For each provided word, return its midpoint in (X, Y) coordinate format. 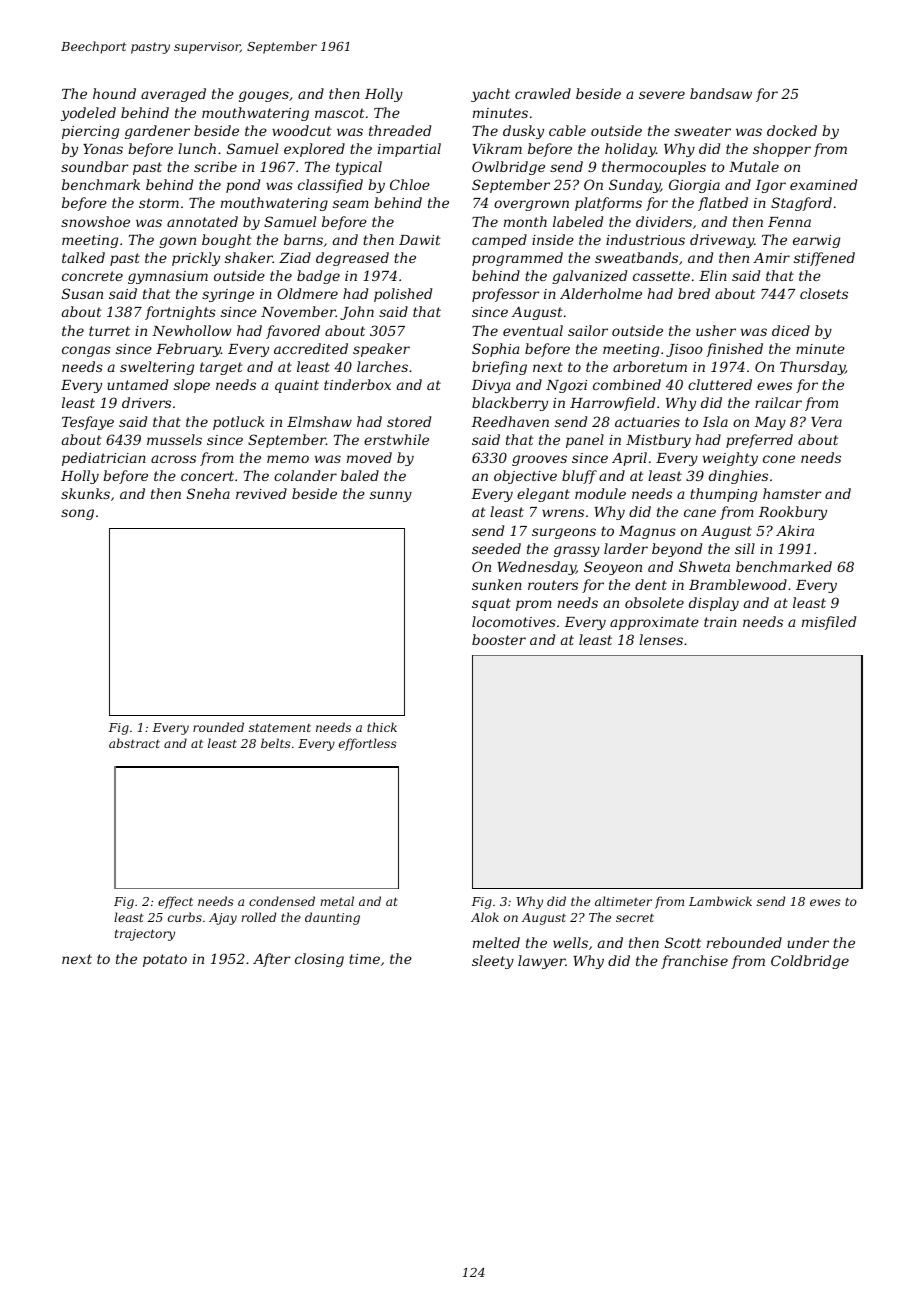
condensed (282, 901)
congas (86, 351)
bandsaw (721, 93)
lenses (661, 639)
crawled (543, 93)
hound (114, 93)
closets (824, 293)
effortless (368, 744)
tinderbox (357, 384)
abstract (134, 743)
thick (382, 727)
